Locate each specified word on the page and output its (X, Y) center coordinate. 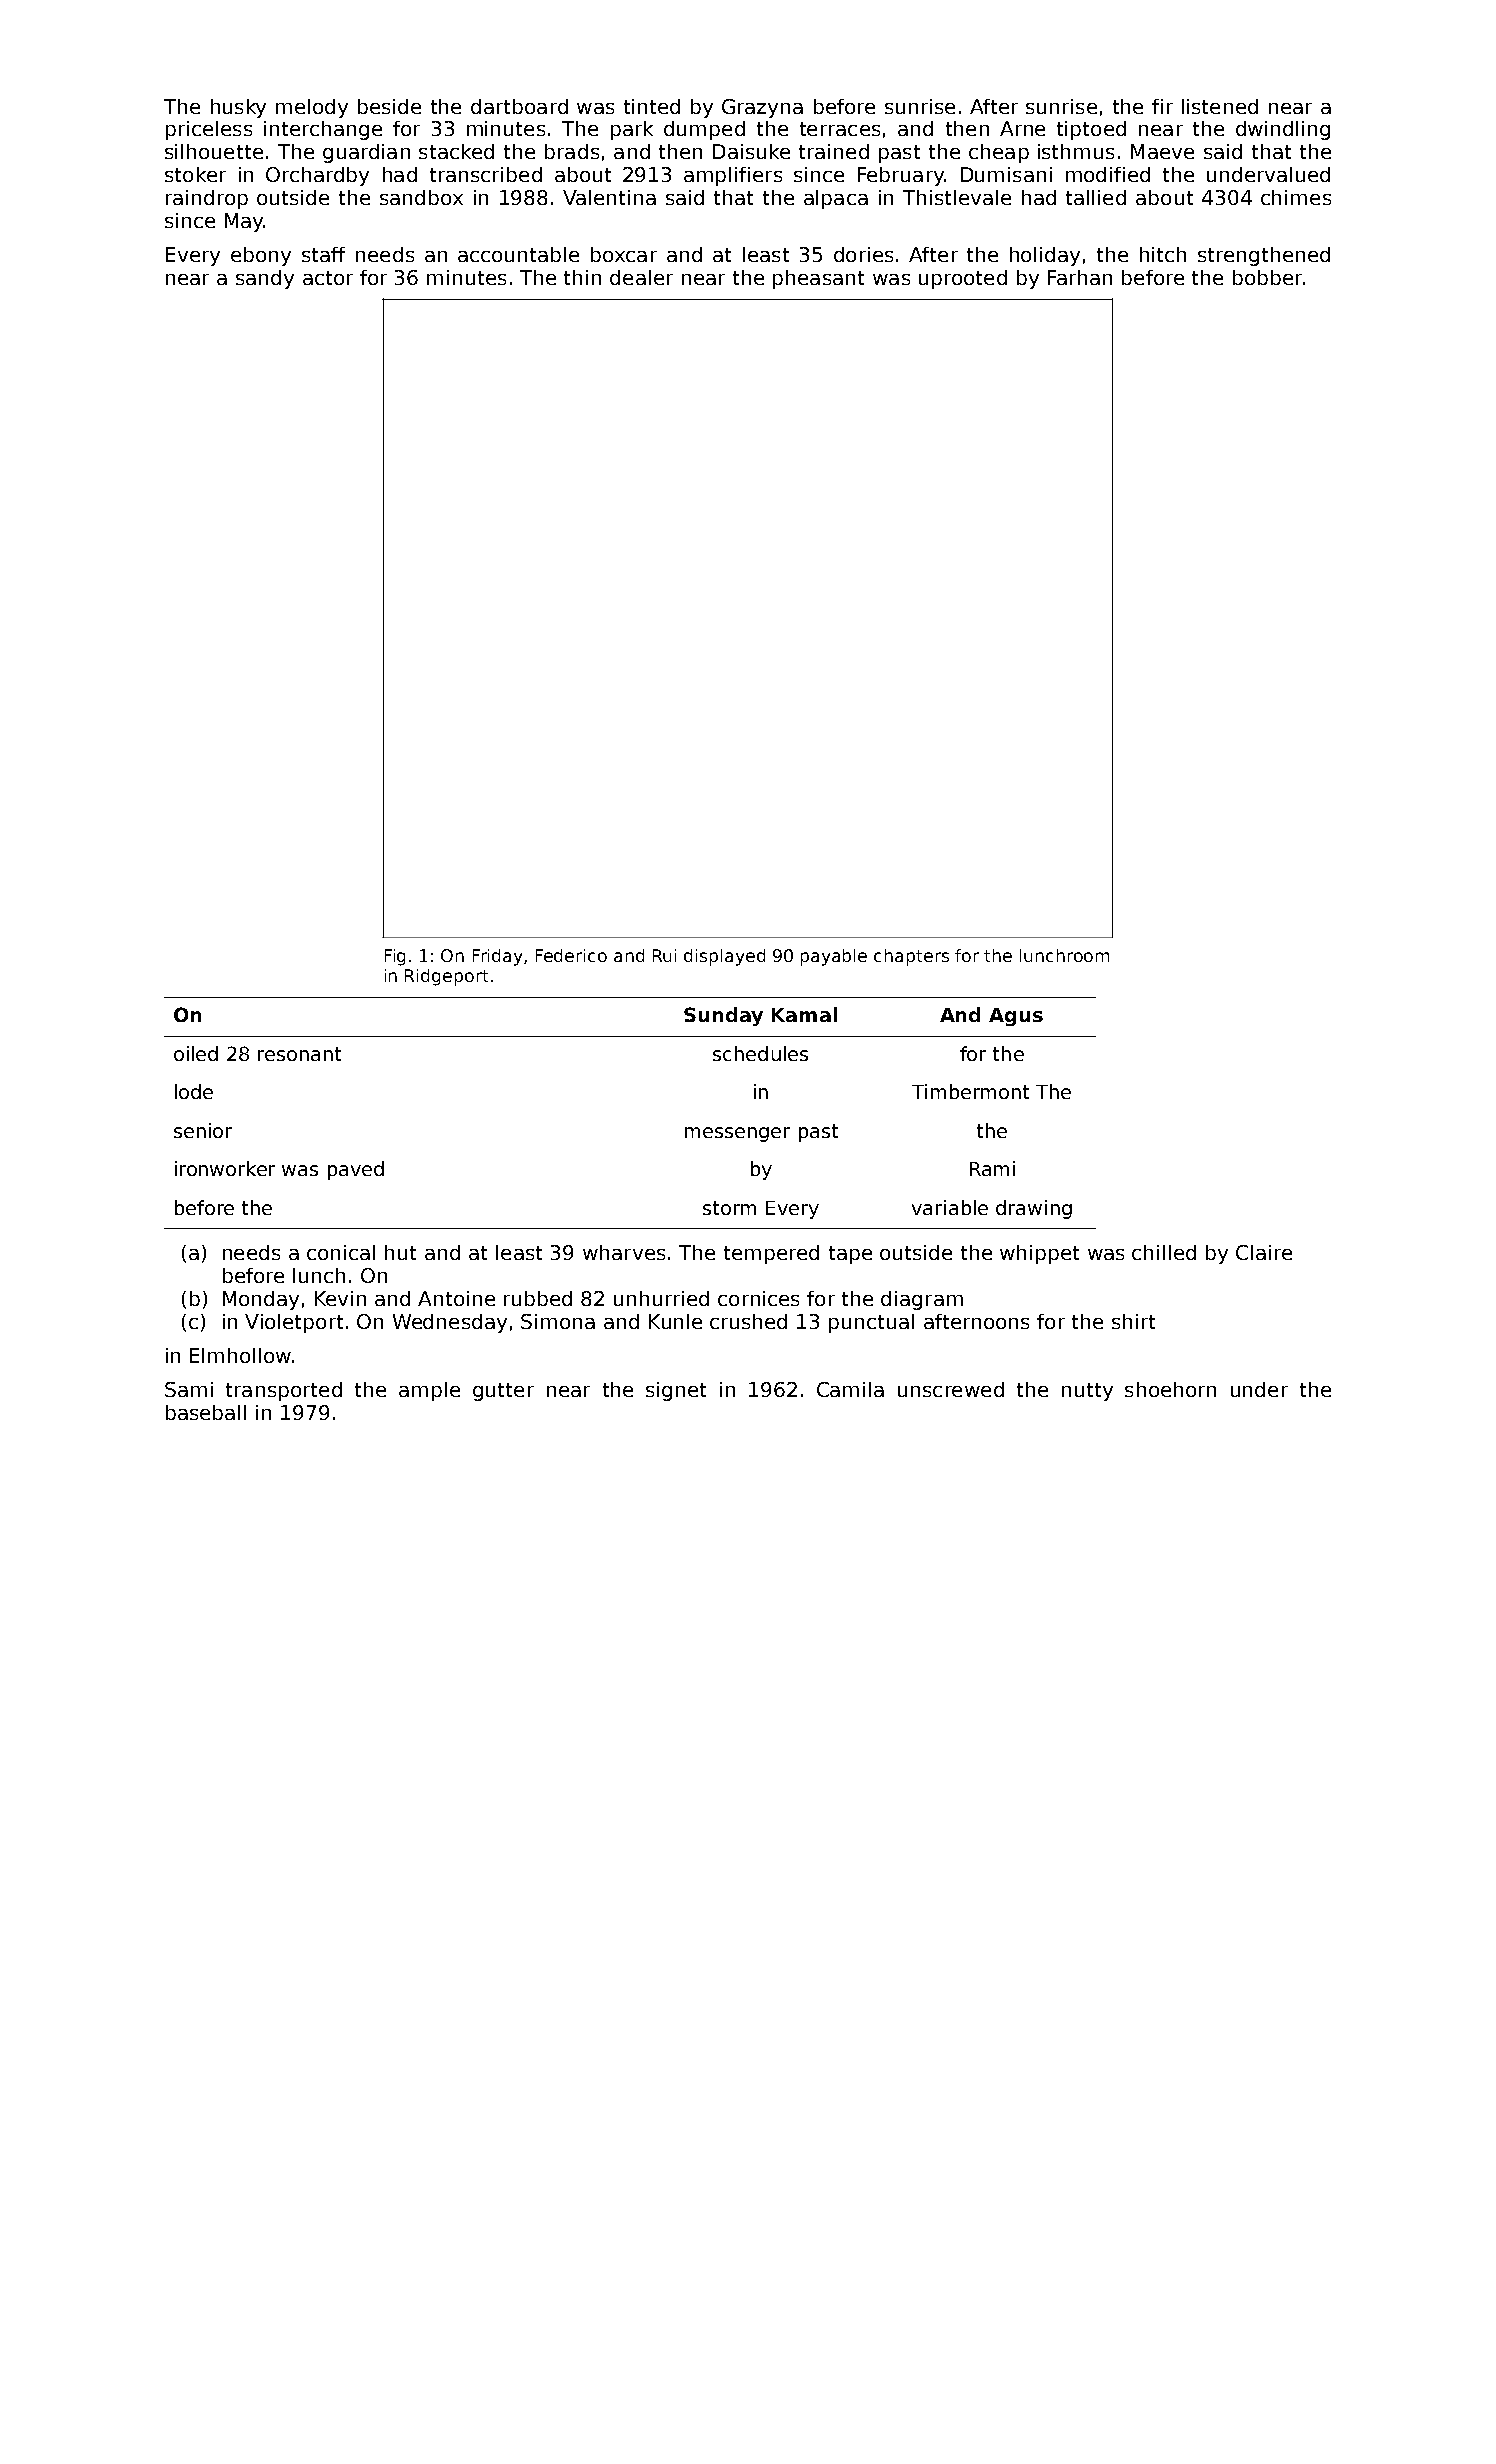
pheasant (818, 279)
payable (834, 957)
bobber (1267, 277)
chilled (1164, 1252)
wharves (624, 1252)
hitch (1163, 254)
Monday (261, 1300)
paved (356, 1170)
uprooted (963, 279)
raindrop (207, 199)
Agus (1016, 1017)
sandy (265, 279)
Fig (395, 957)
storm (729, 1208)
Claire (1264, 1252)
